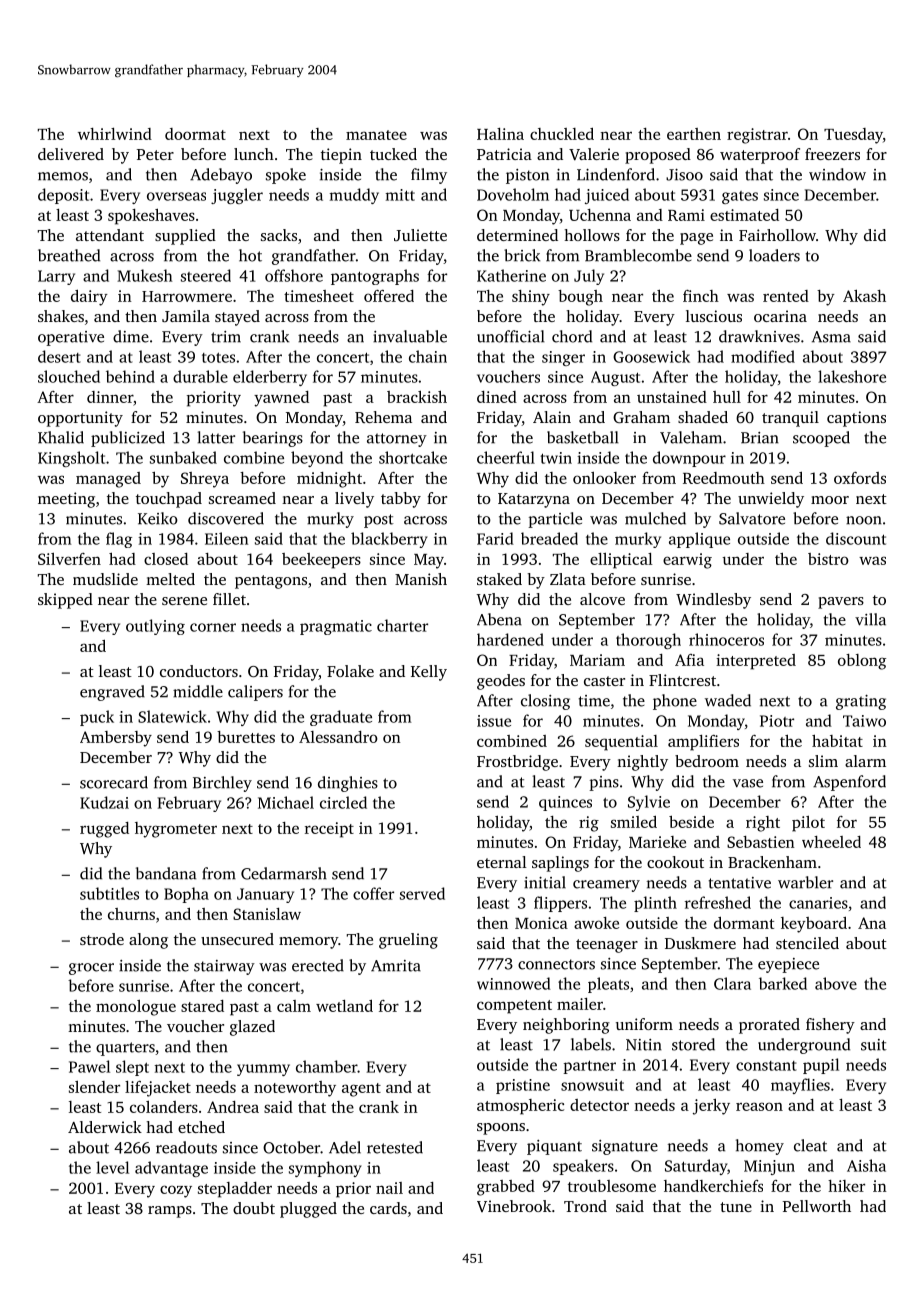 This screenshot has width=924, height=1308. I want to click on shiny, so click(531, 298).
